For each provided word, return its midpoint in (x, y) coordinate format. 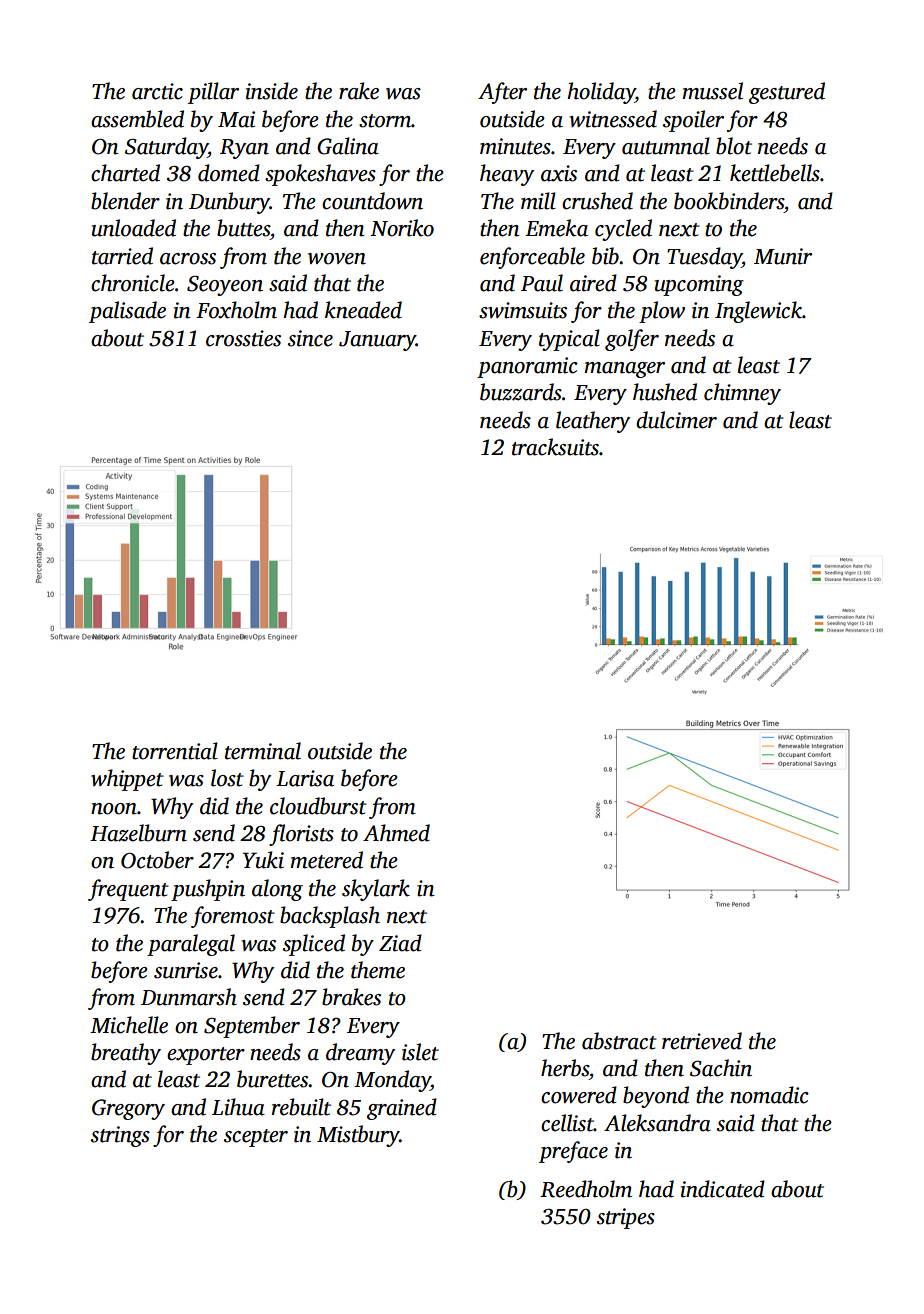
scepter (256, 1138)
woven (337, 259)
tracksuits (555, 447)
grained (402, 1109)
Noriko (402, 228)
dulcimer (676, 420)
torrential (175, 751)
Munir (783, 256)
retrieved (702, 1041)
